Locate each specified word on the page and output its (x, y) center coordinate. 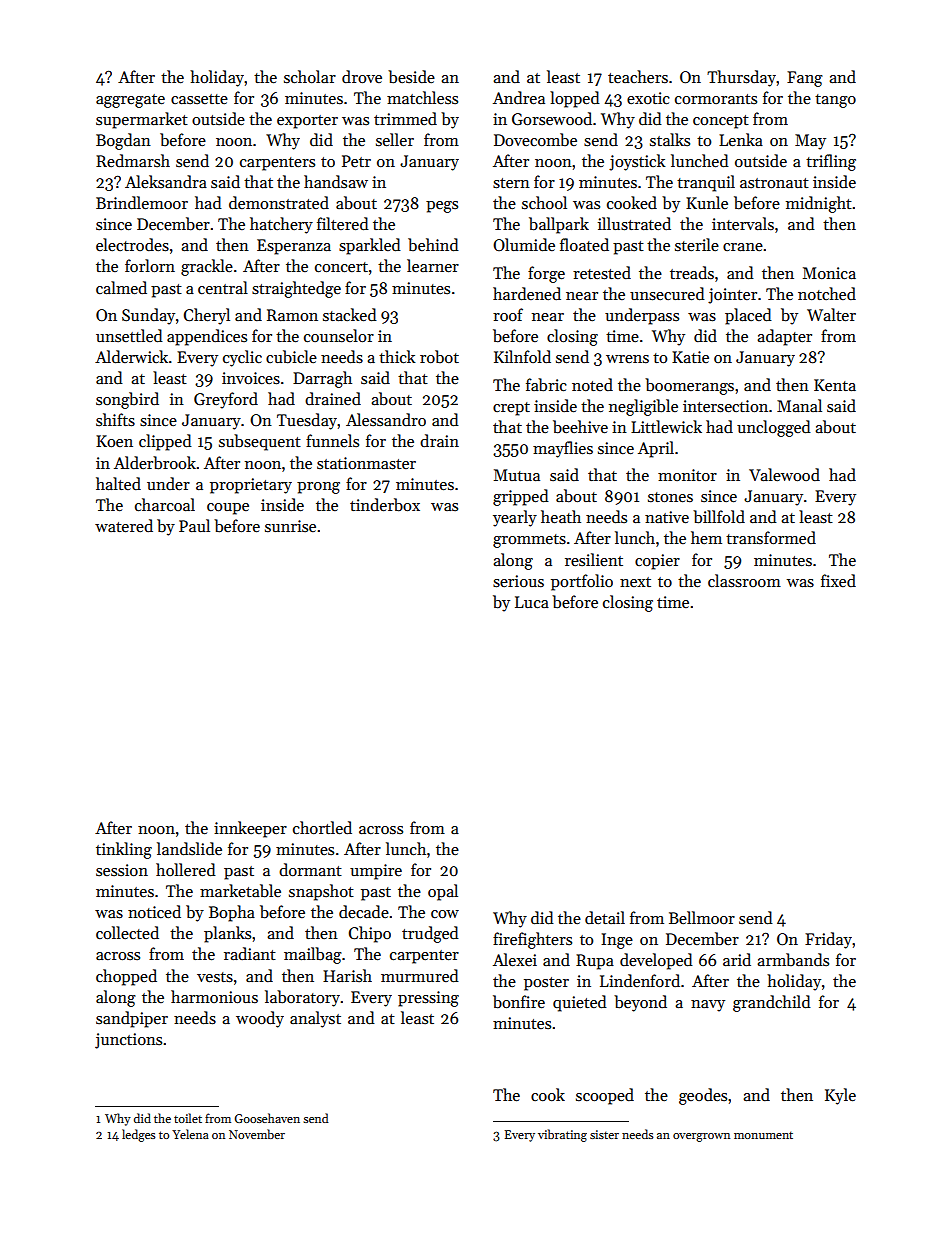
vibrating (562, 1135)
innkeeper (250, 829)
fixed (838, 580)
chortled (322, 827)
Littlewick (666, 426)
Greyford (226, 400)
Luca (532, 602)
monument (763, 1135)
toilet (188, 1118)
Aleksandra (166, 181)
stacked (350, 314)
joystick (637, 162)
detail (605, 917)
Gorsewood (552, 119)
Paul (194, 525)
